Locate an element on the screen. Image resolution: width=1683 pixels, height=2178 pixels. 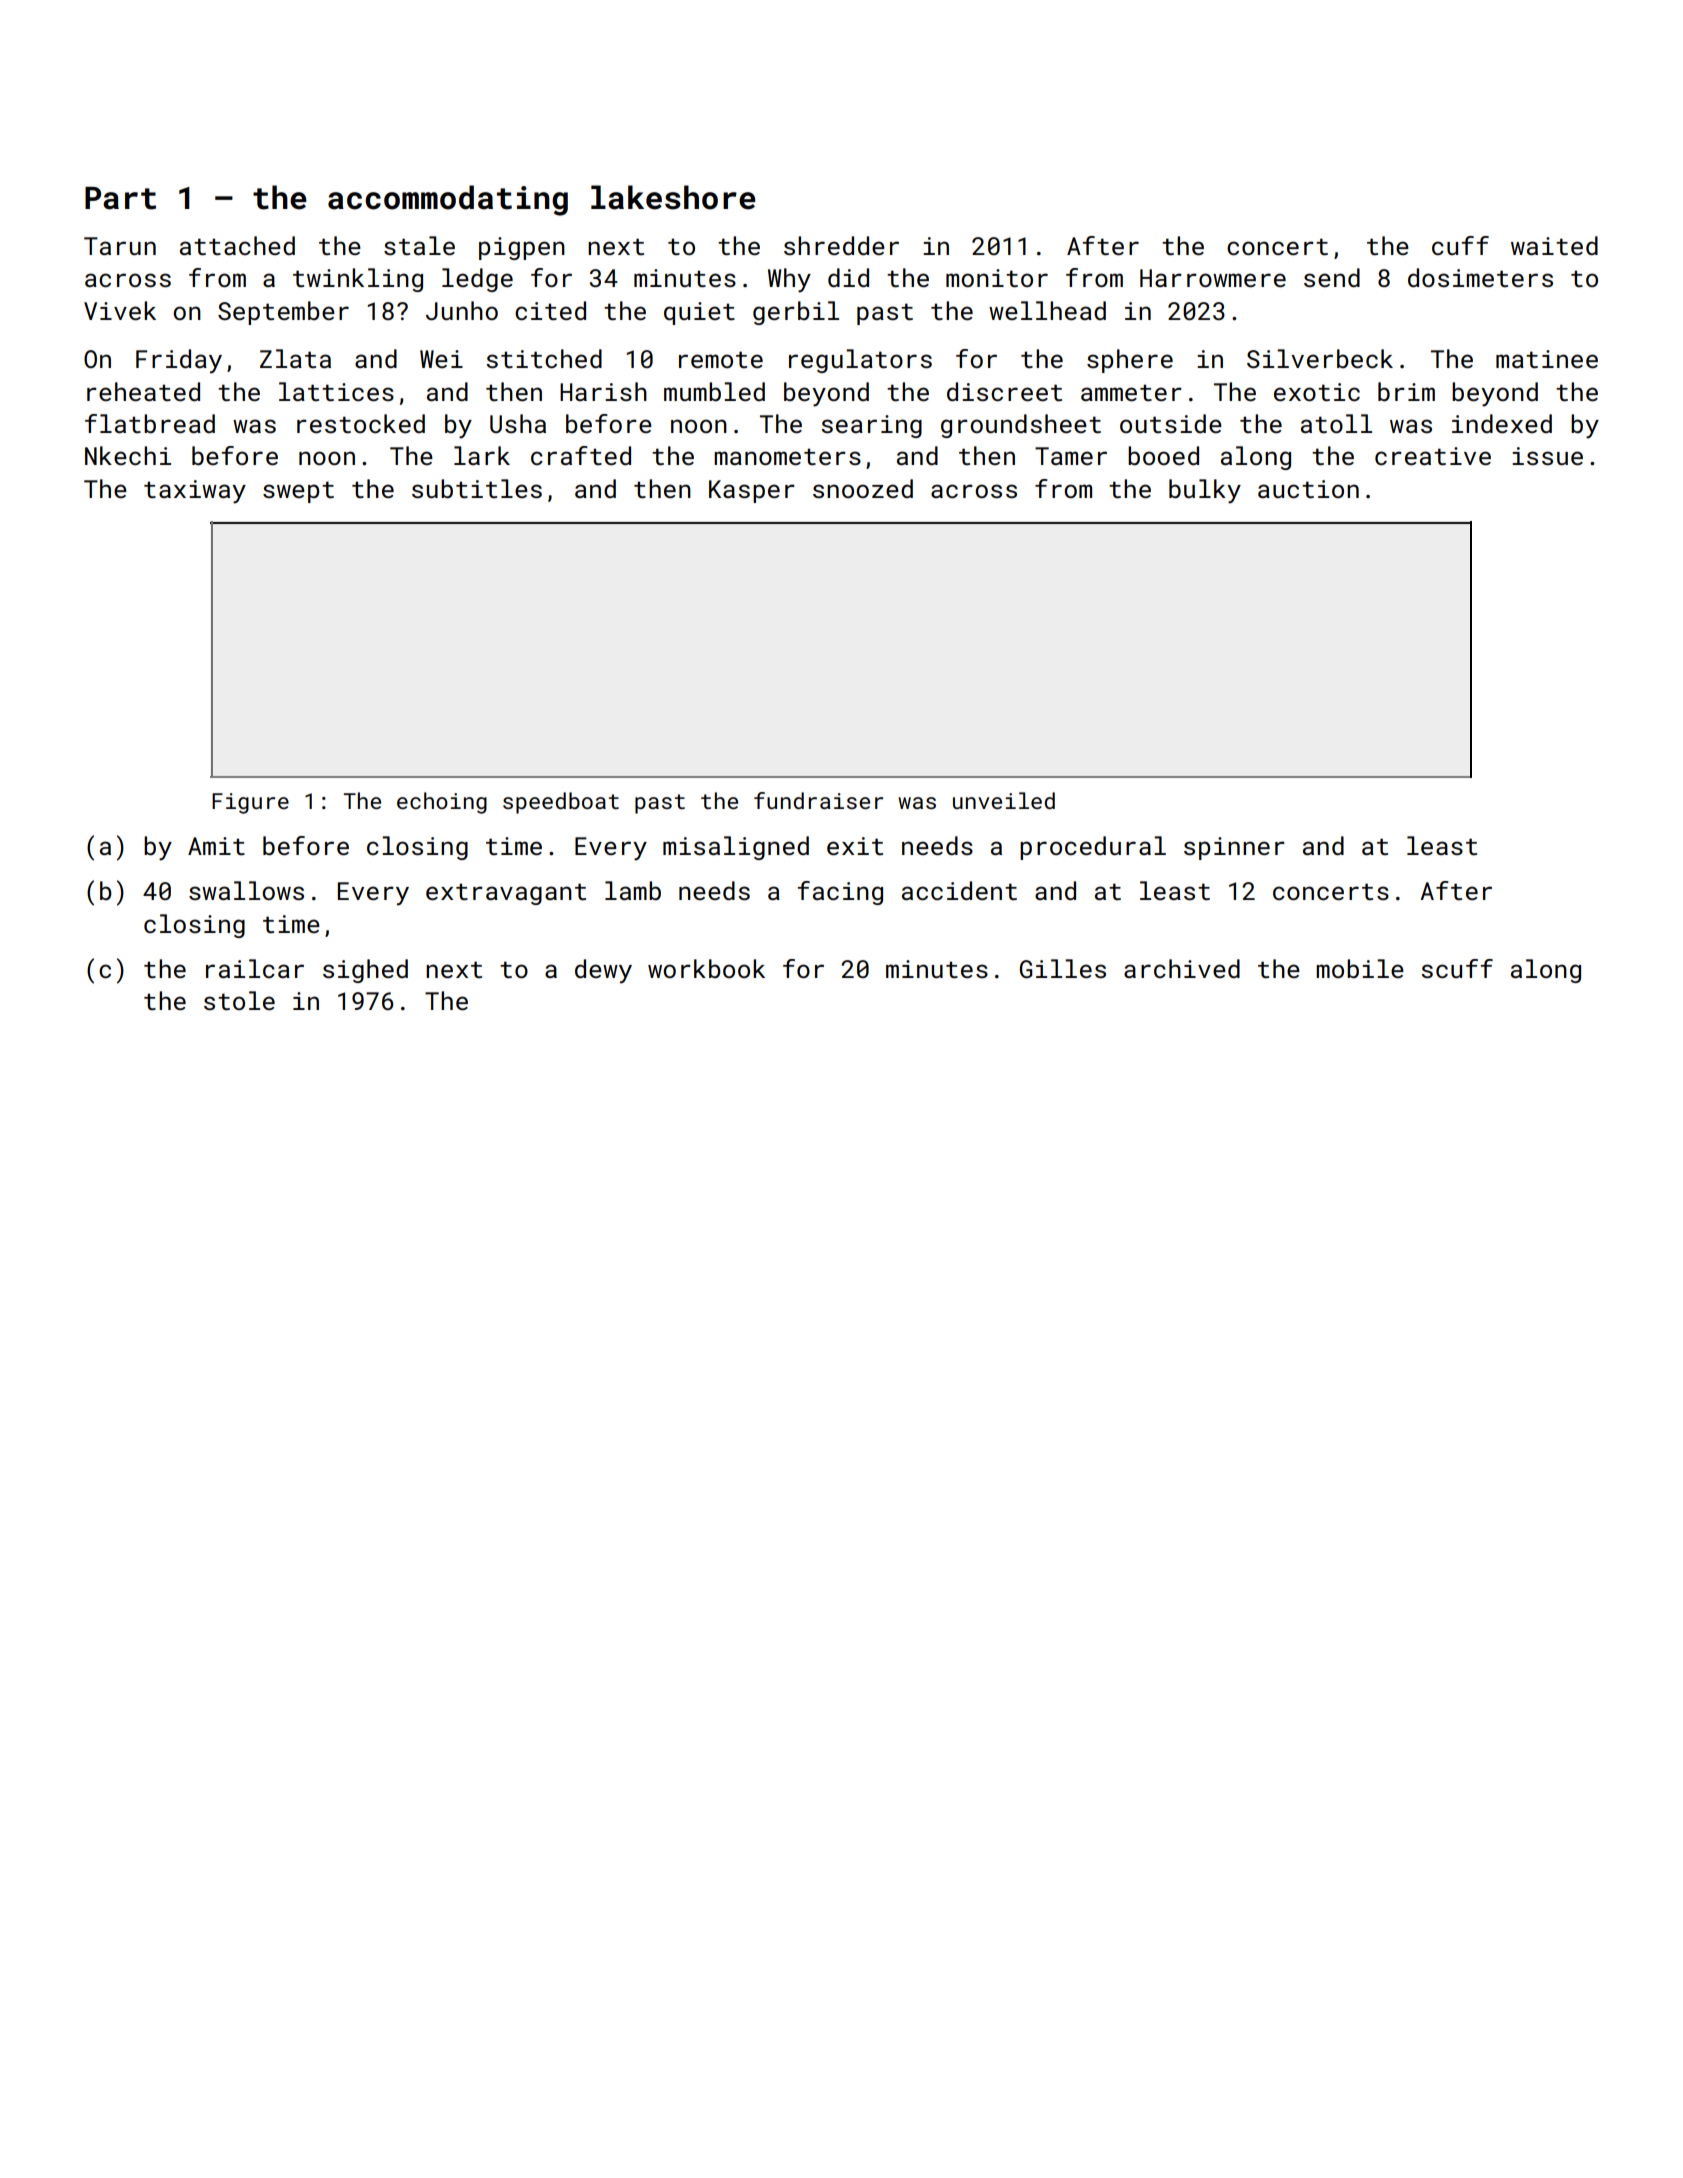
swallows is located at coordinates (246, 890).
